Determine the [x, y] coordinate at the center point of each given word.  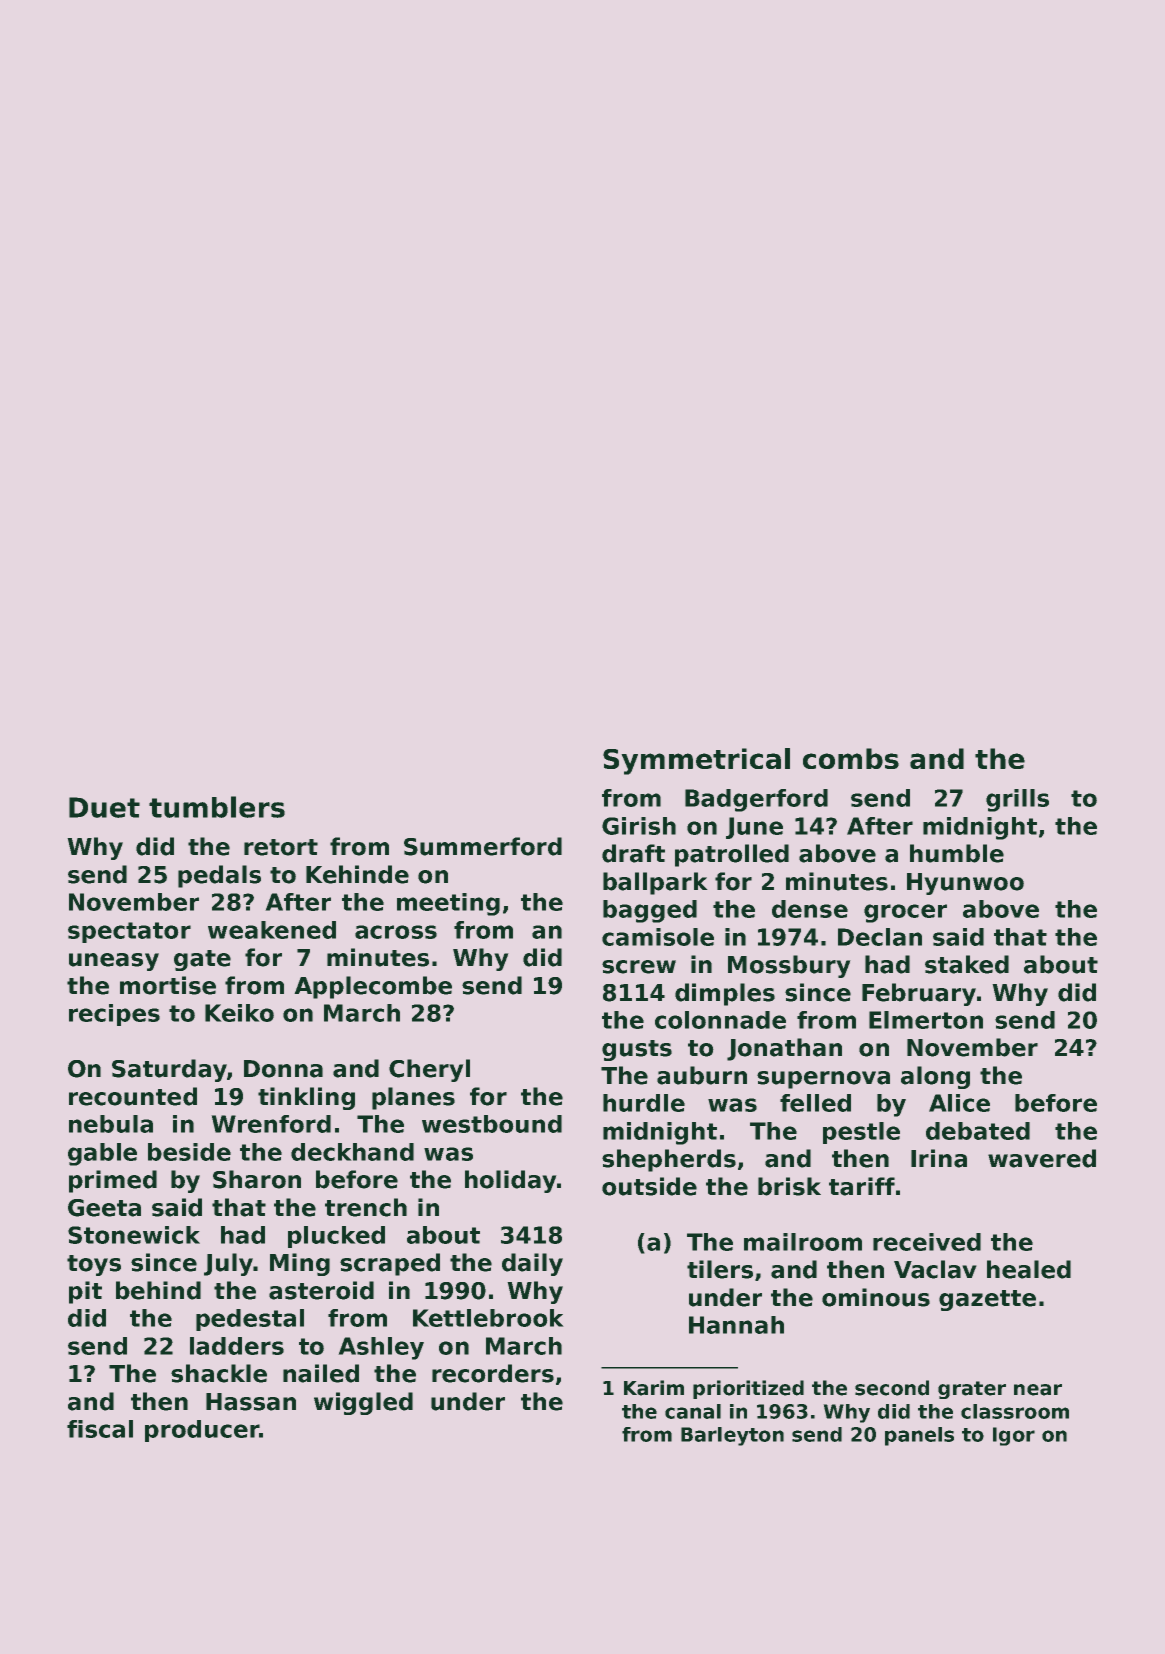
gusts [637, 1050]
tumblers [217, 807]
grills [1017, 800]
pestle [861, 1133]
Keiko [239, 1013]
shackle [219, 1373]
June [754, 828]
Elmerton [926, 1020]
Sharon [257, 1179]
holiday [511, 1181]
